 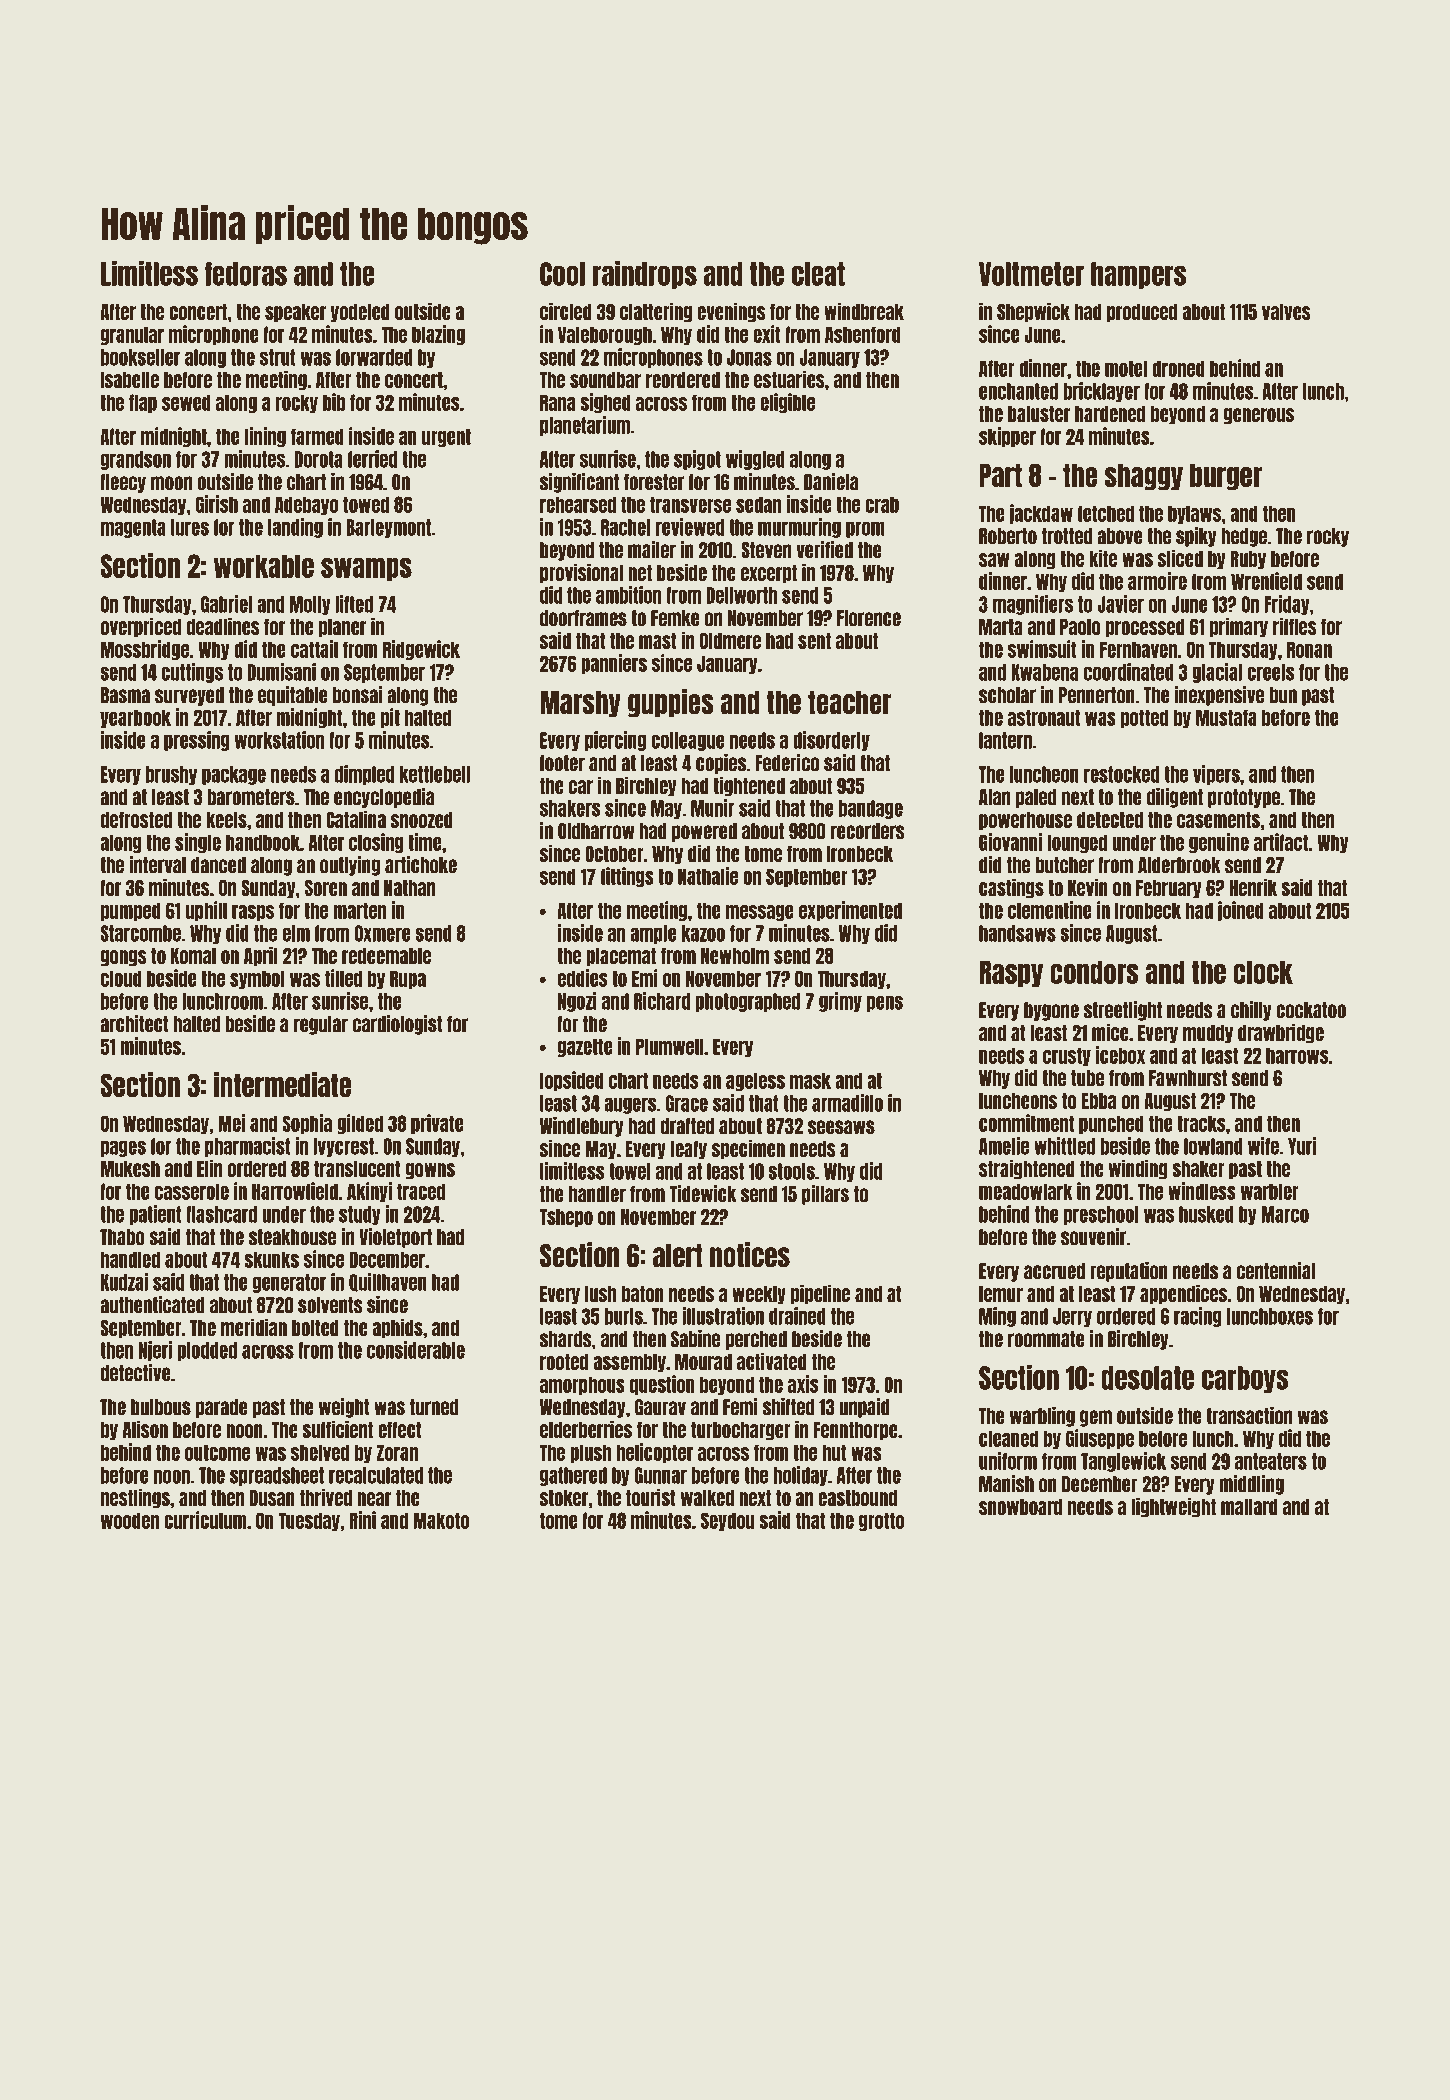 What do you see at coordinates (1138, 275) in the page?
I see `hampers` at bounding box center [1138, 275].
